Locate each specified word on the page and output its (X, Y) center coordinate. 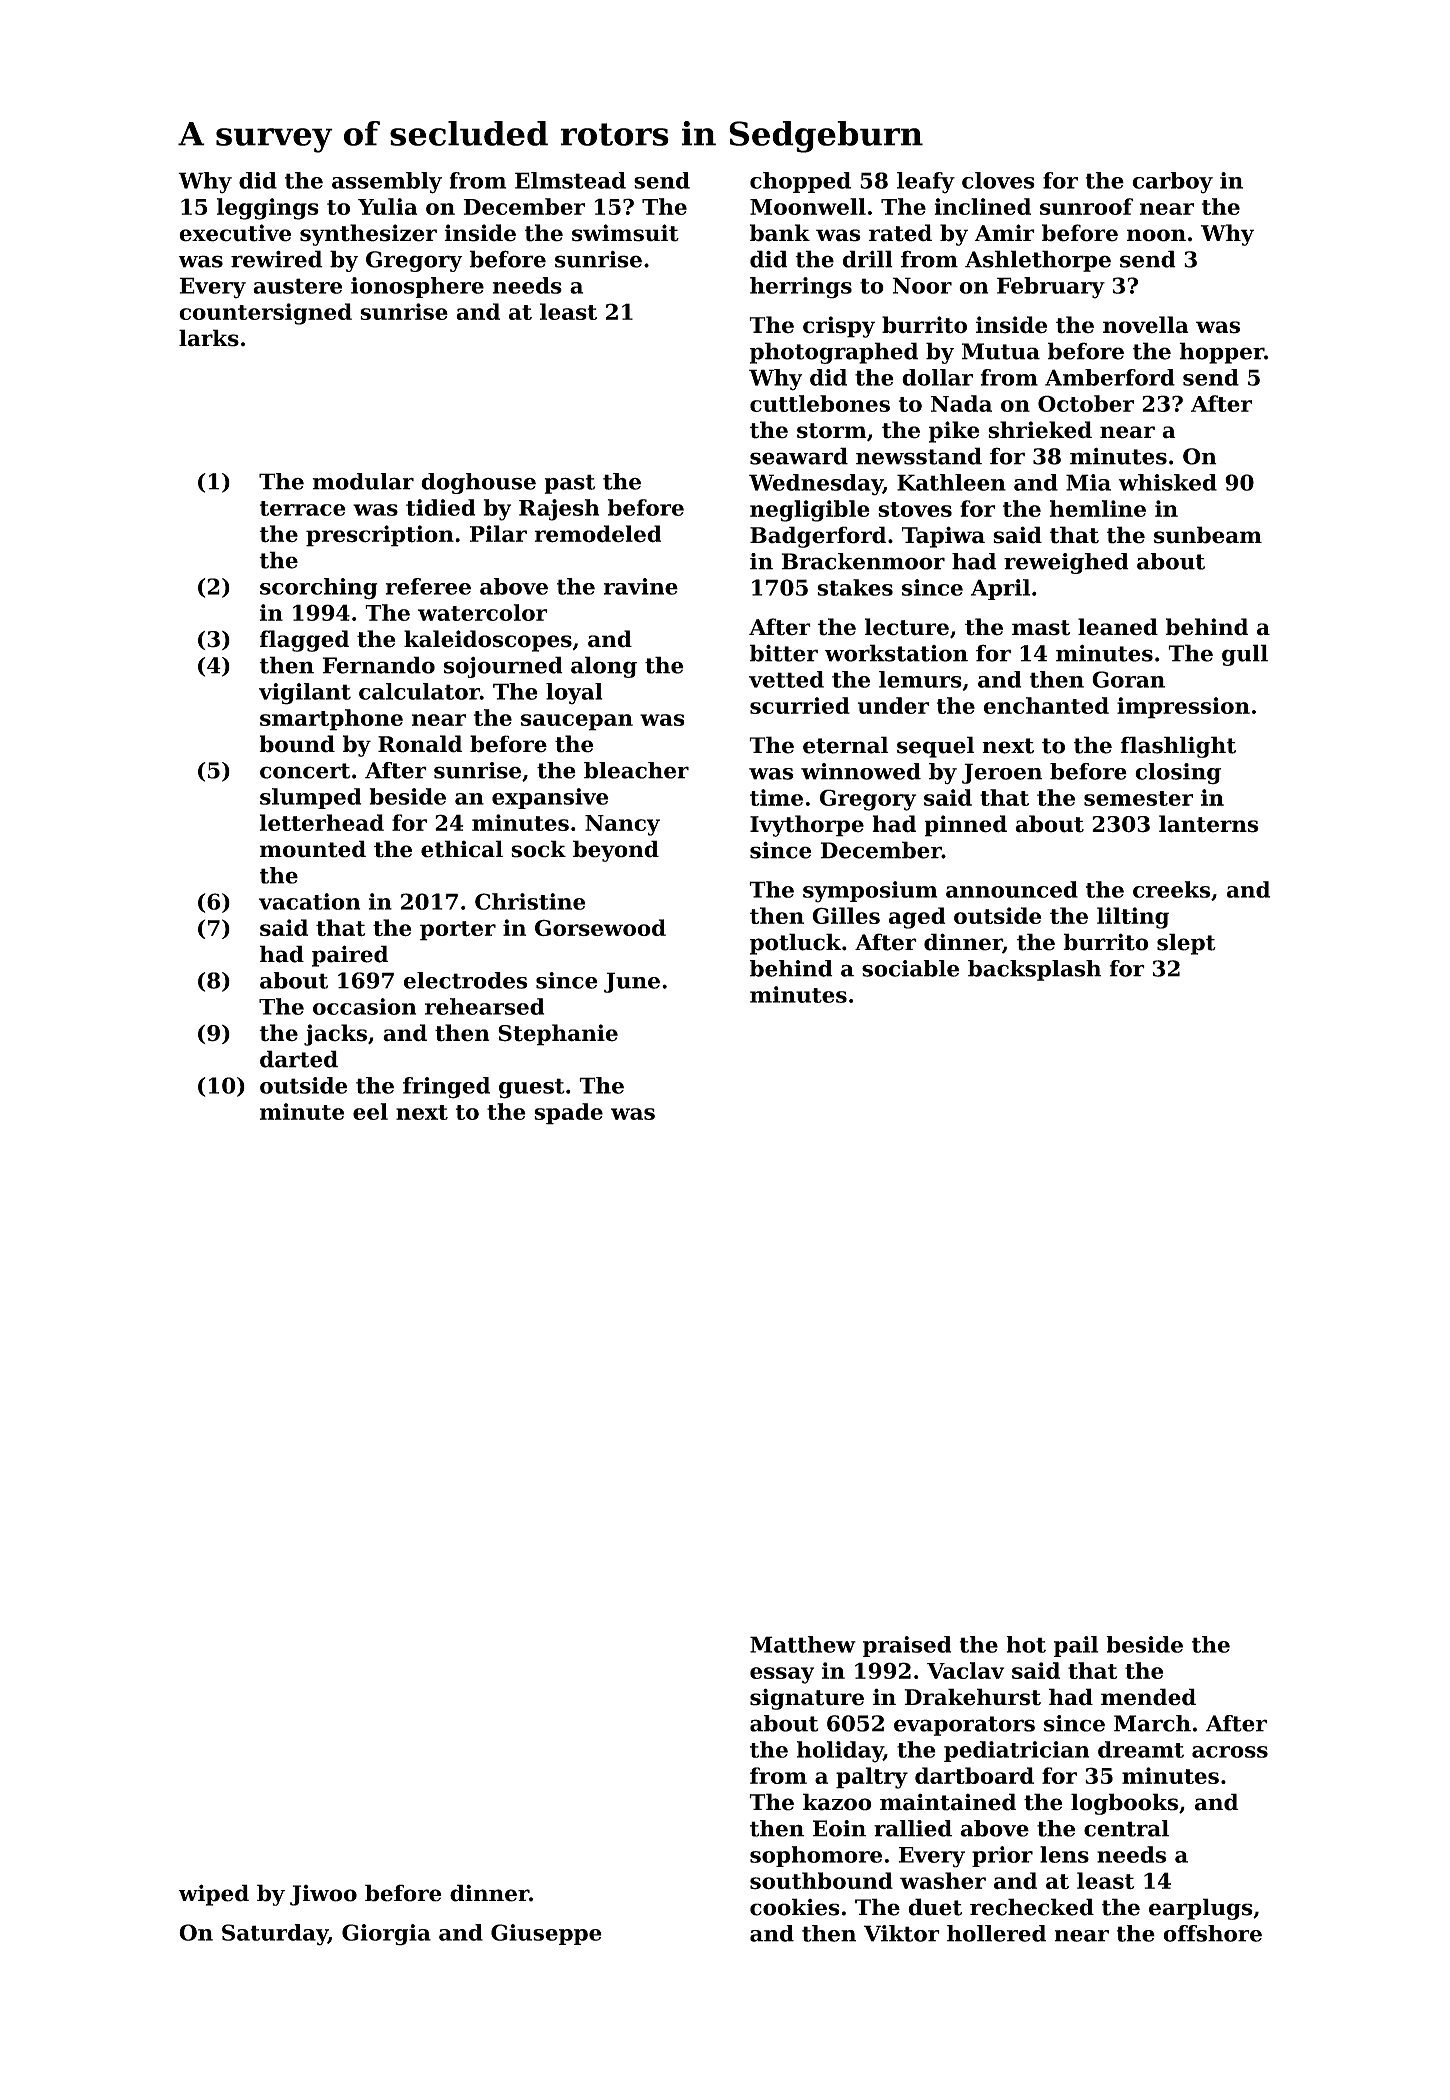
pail (1076, 1646)
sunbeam (1208, 535)
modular (363, 481)
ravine (641, 586)
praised (907, 1646)
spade (568, 1114)
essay (782, 1675)
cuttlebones (820, 403)
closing (1178, 773)
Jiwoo (323, 1895)
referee (428, 586)
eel (370, 1111)
